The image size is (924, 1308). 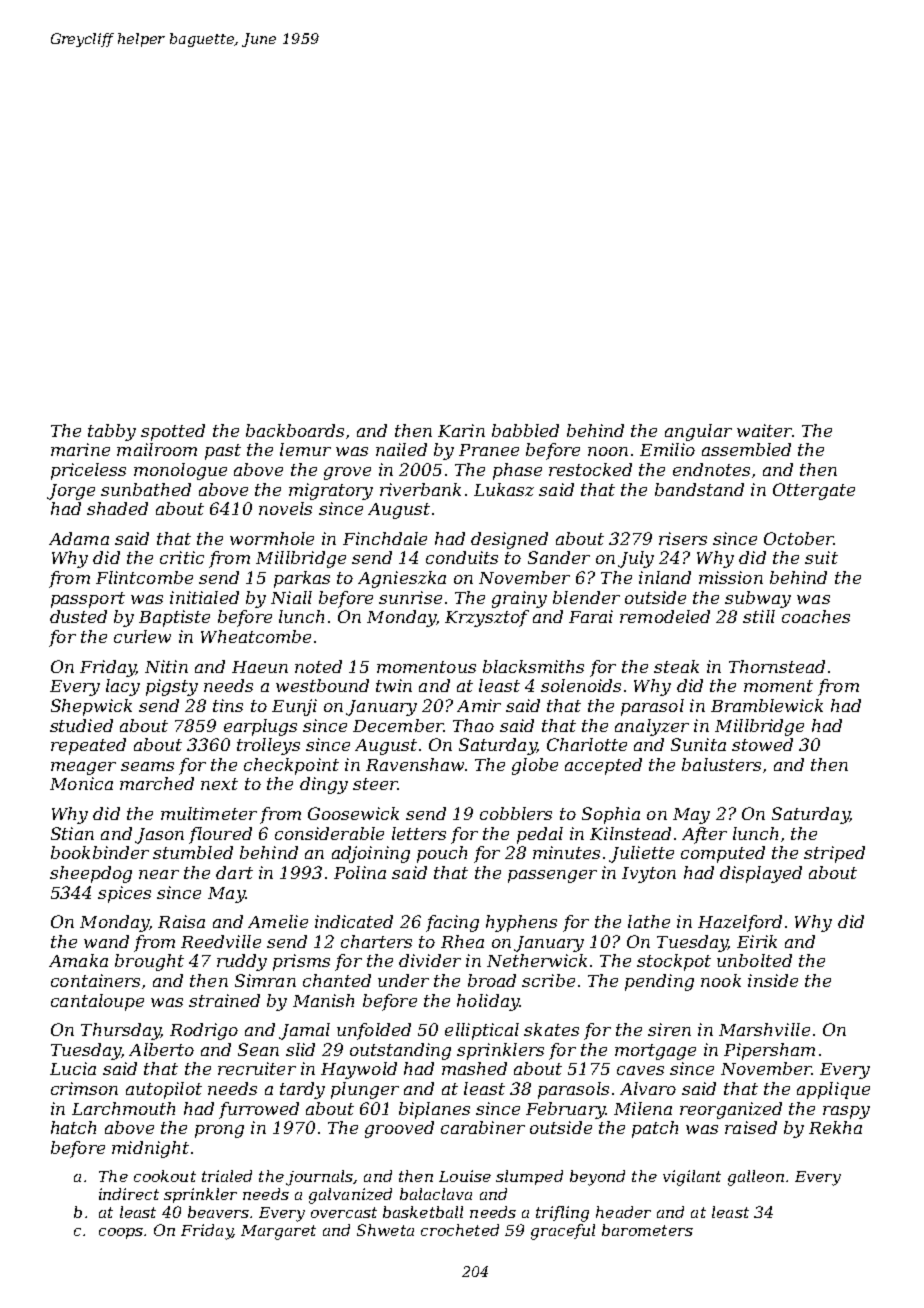 What do you see at coordinates (218, 1212) in the screenshot?
I see `beavers` at bounding box center [218, 1212].
